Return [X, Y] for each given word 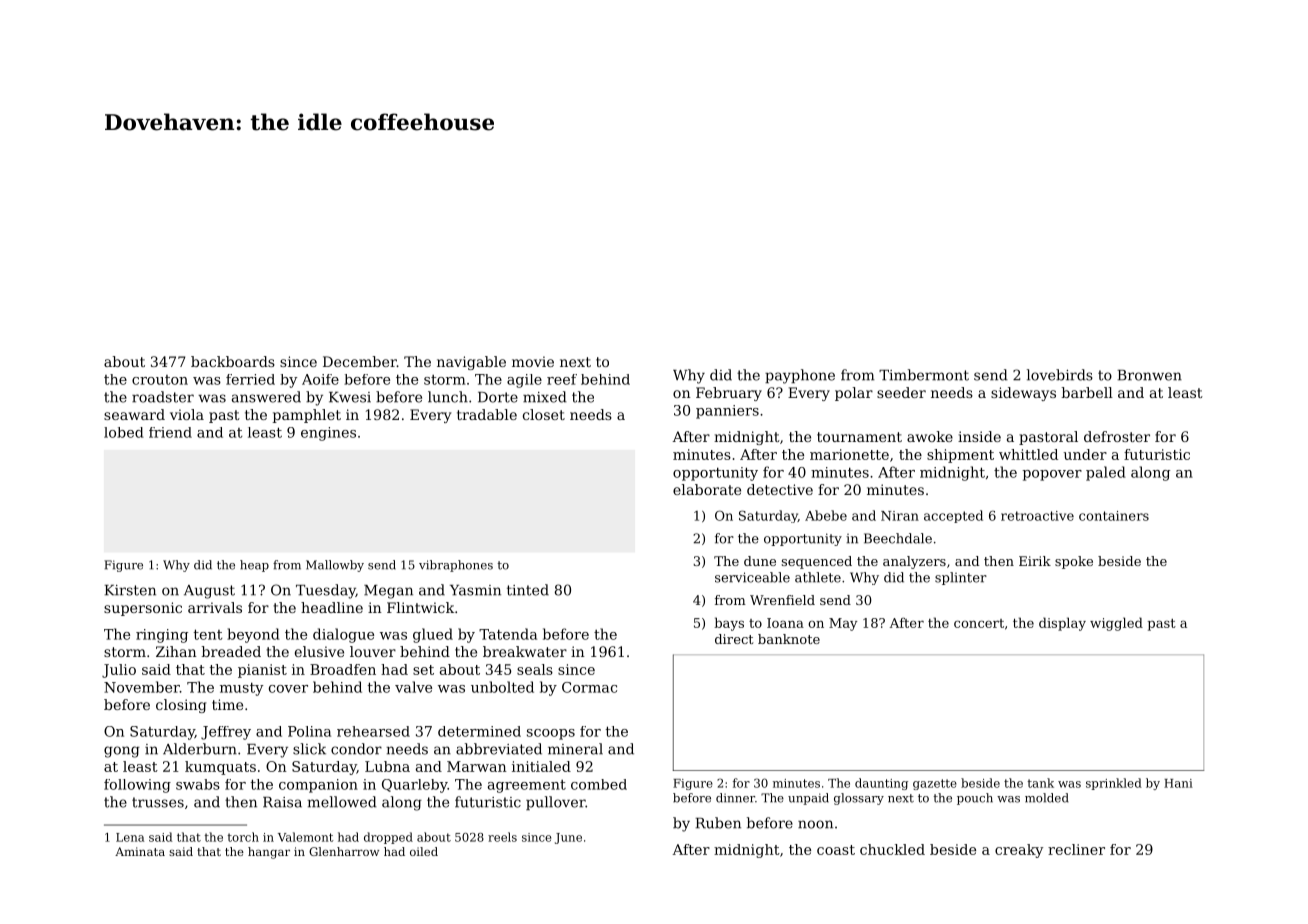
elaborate [707, 489]
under [1085, 454]
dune [760, 561]
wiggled [1116, 624]
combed [599, 784]
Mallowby [335, 566]
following [137, 786]
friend [170, 432]
